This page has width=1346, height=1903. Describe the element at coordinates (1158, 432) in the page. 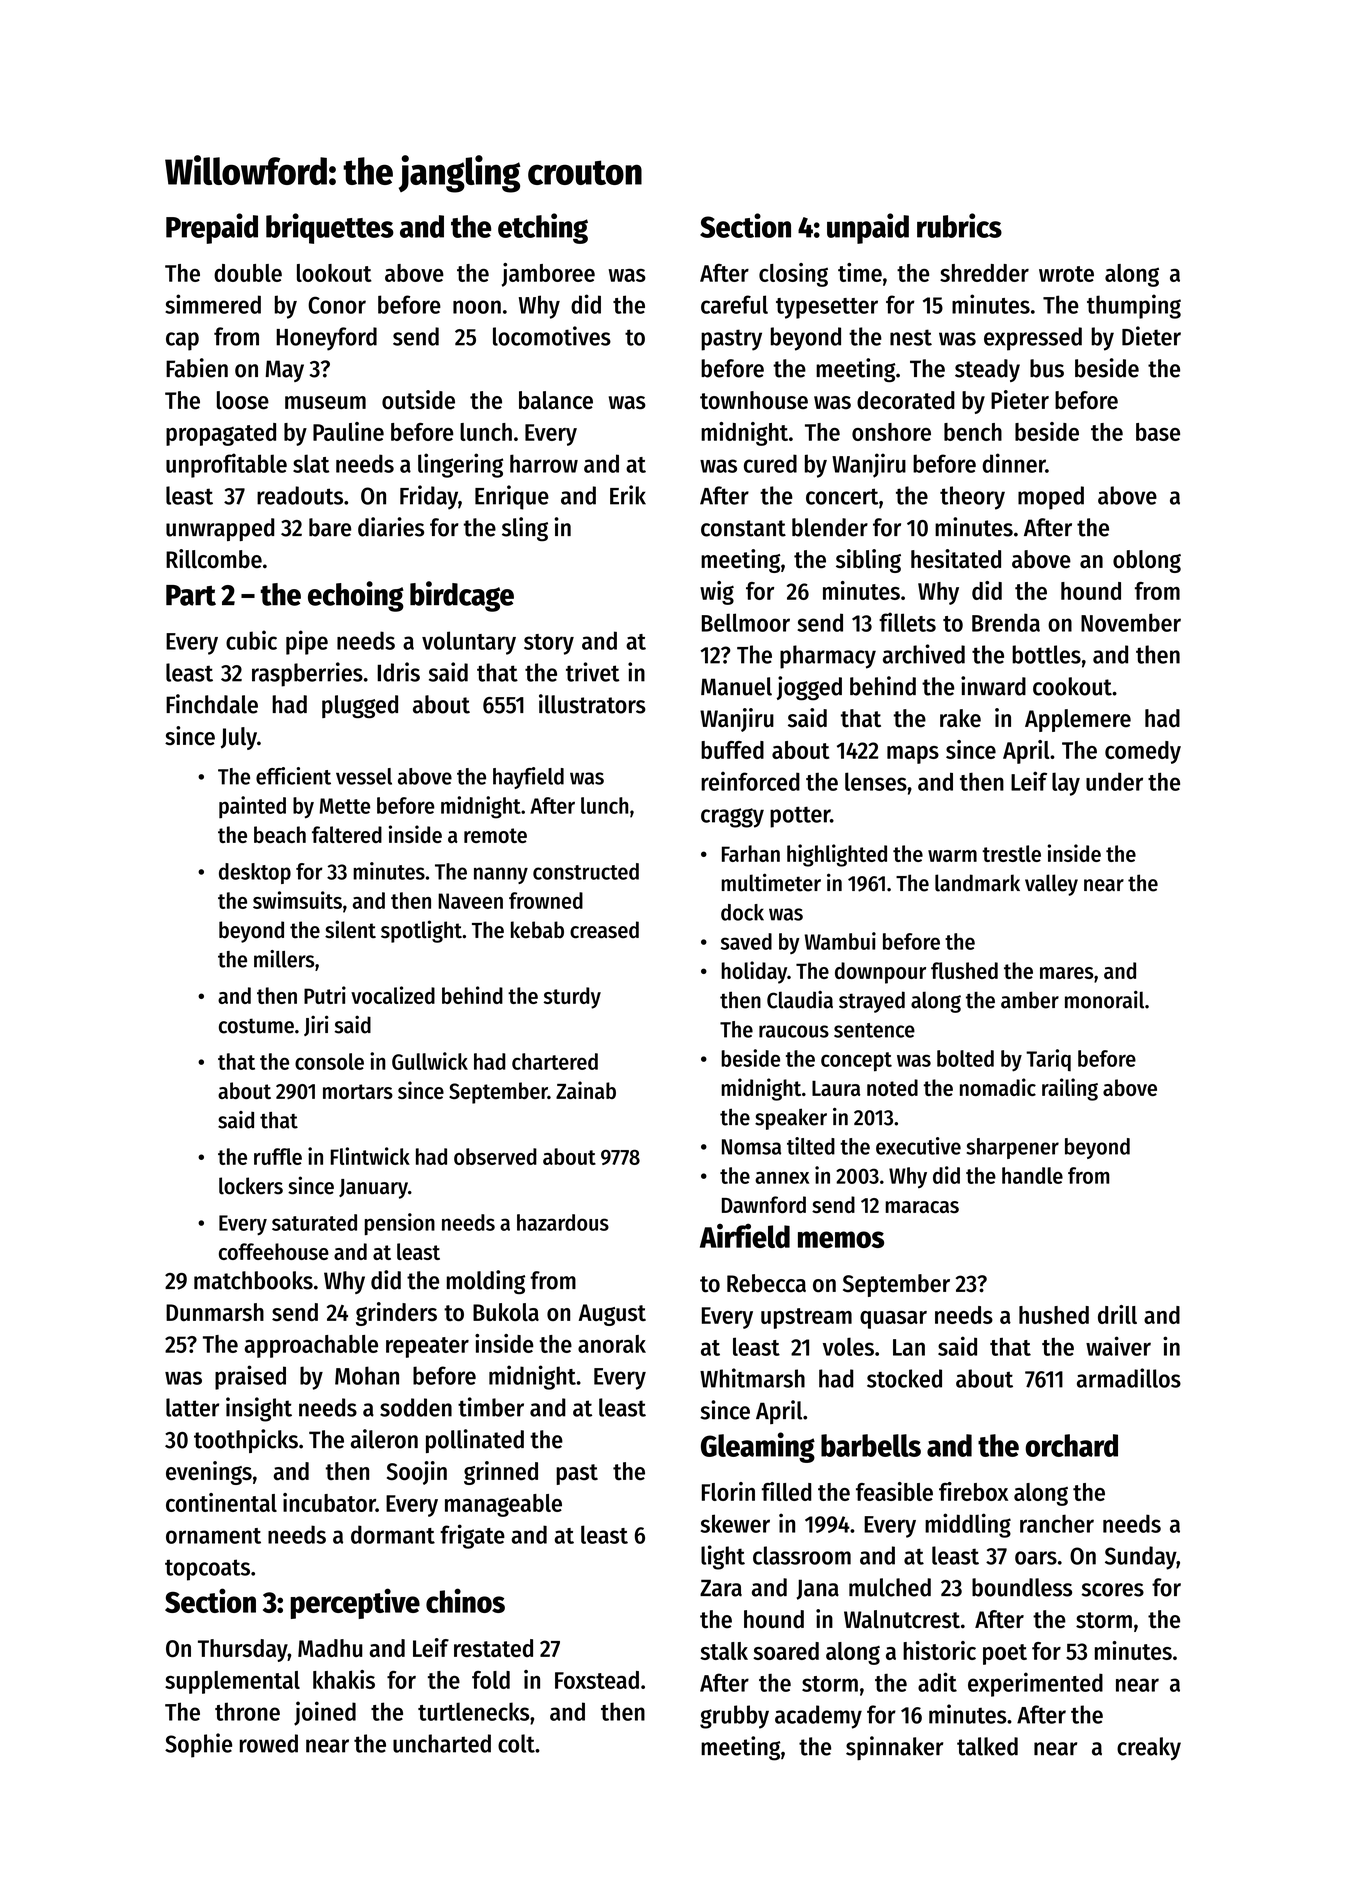

I see `base` at that location.
